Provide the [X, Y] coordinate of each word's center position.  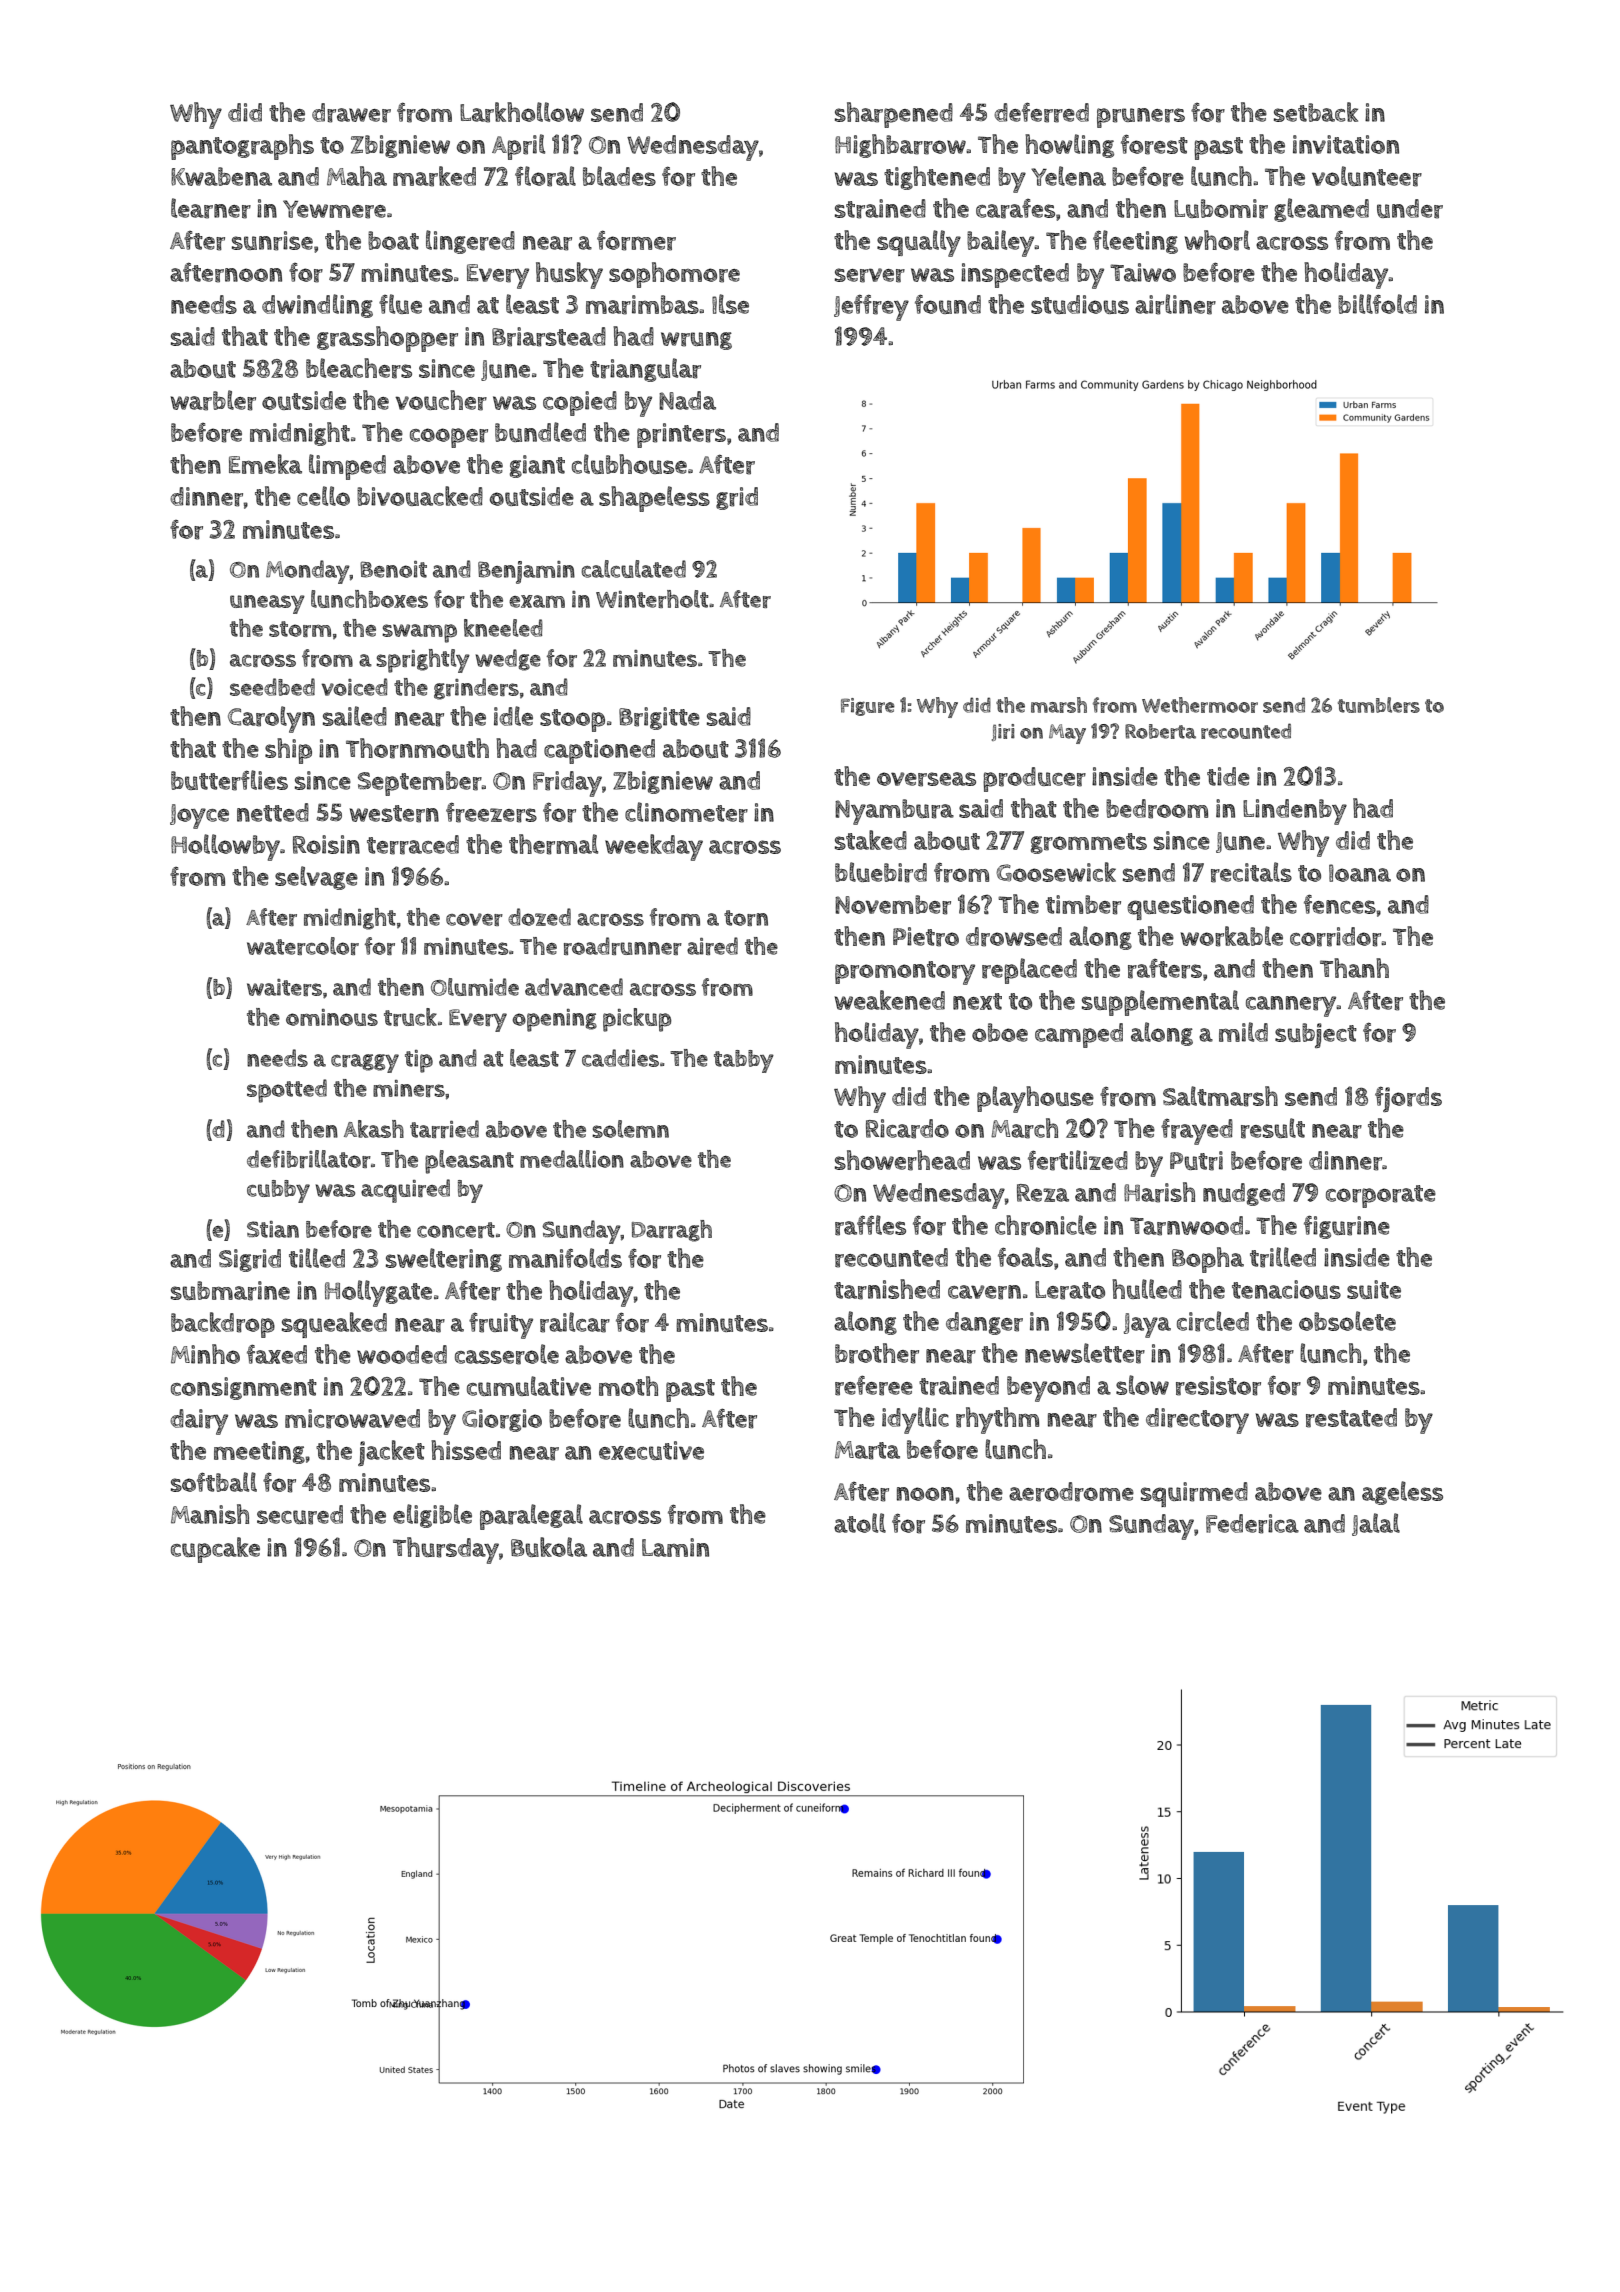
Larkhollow [522, 112]
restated [1351, 1418]
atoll [860, 1523]
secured [300, 1515]
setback [1316, 112]
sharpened [894, 115]
